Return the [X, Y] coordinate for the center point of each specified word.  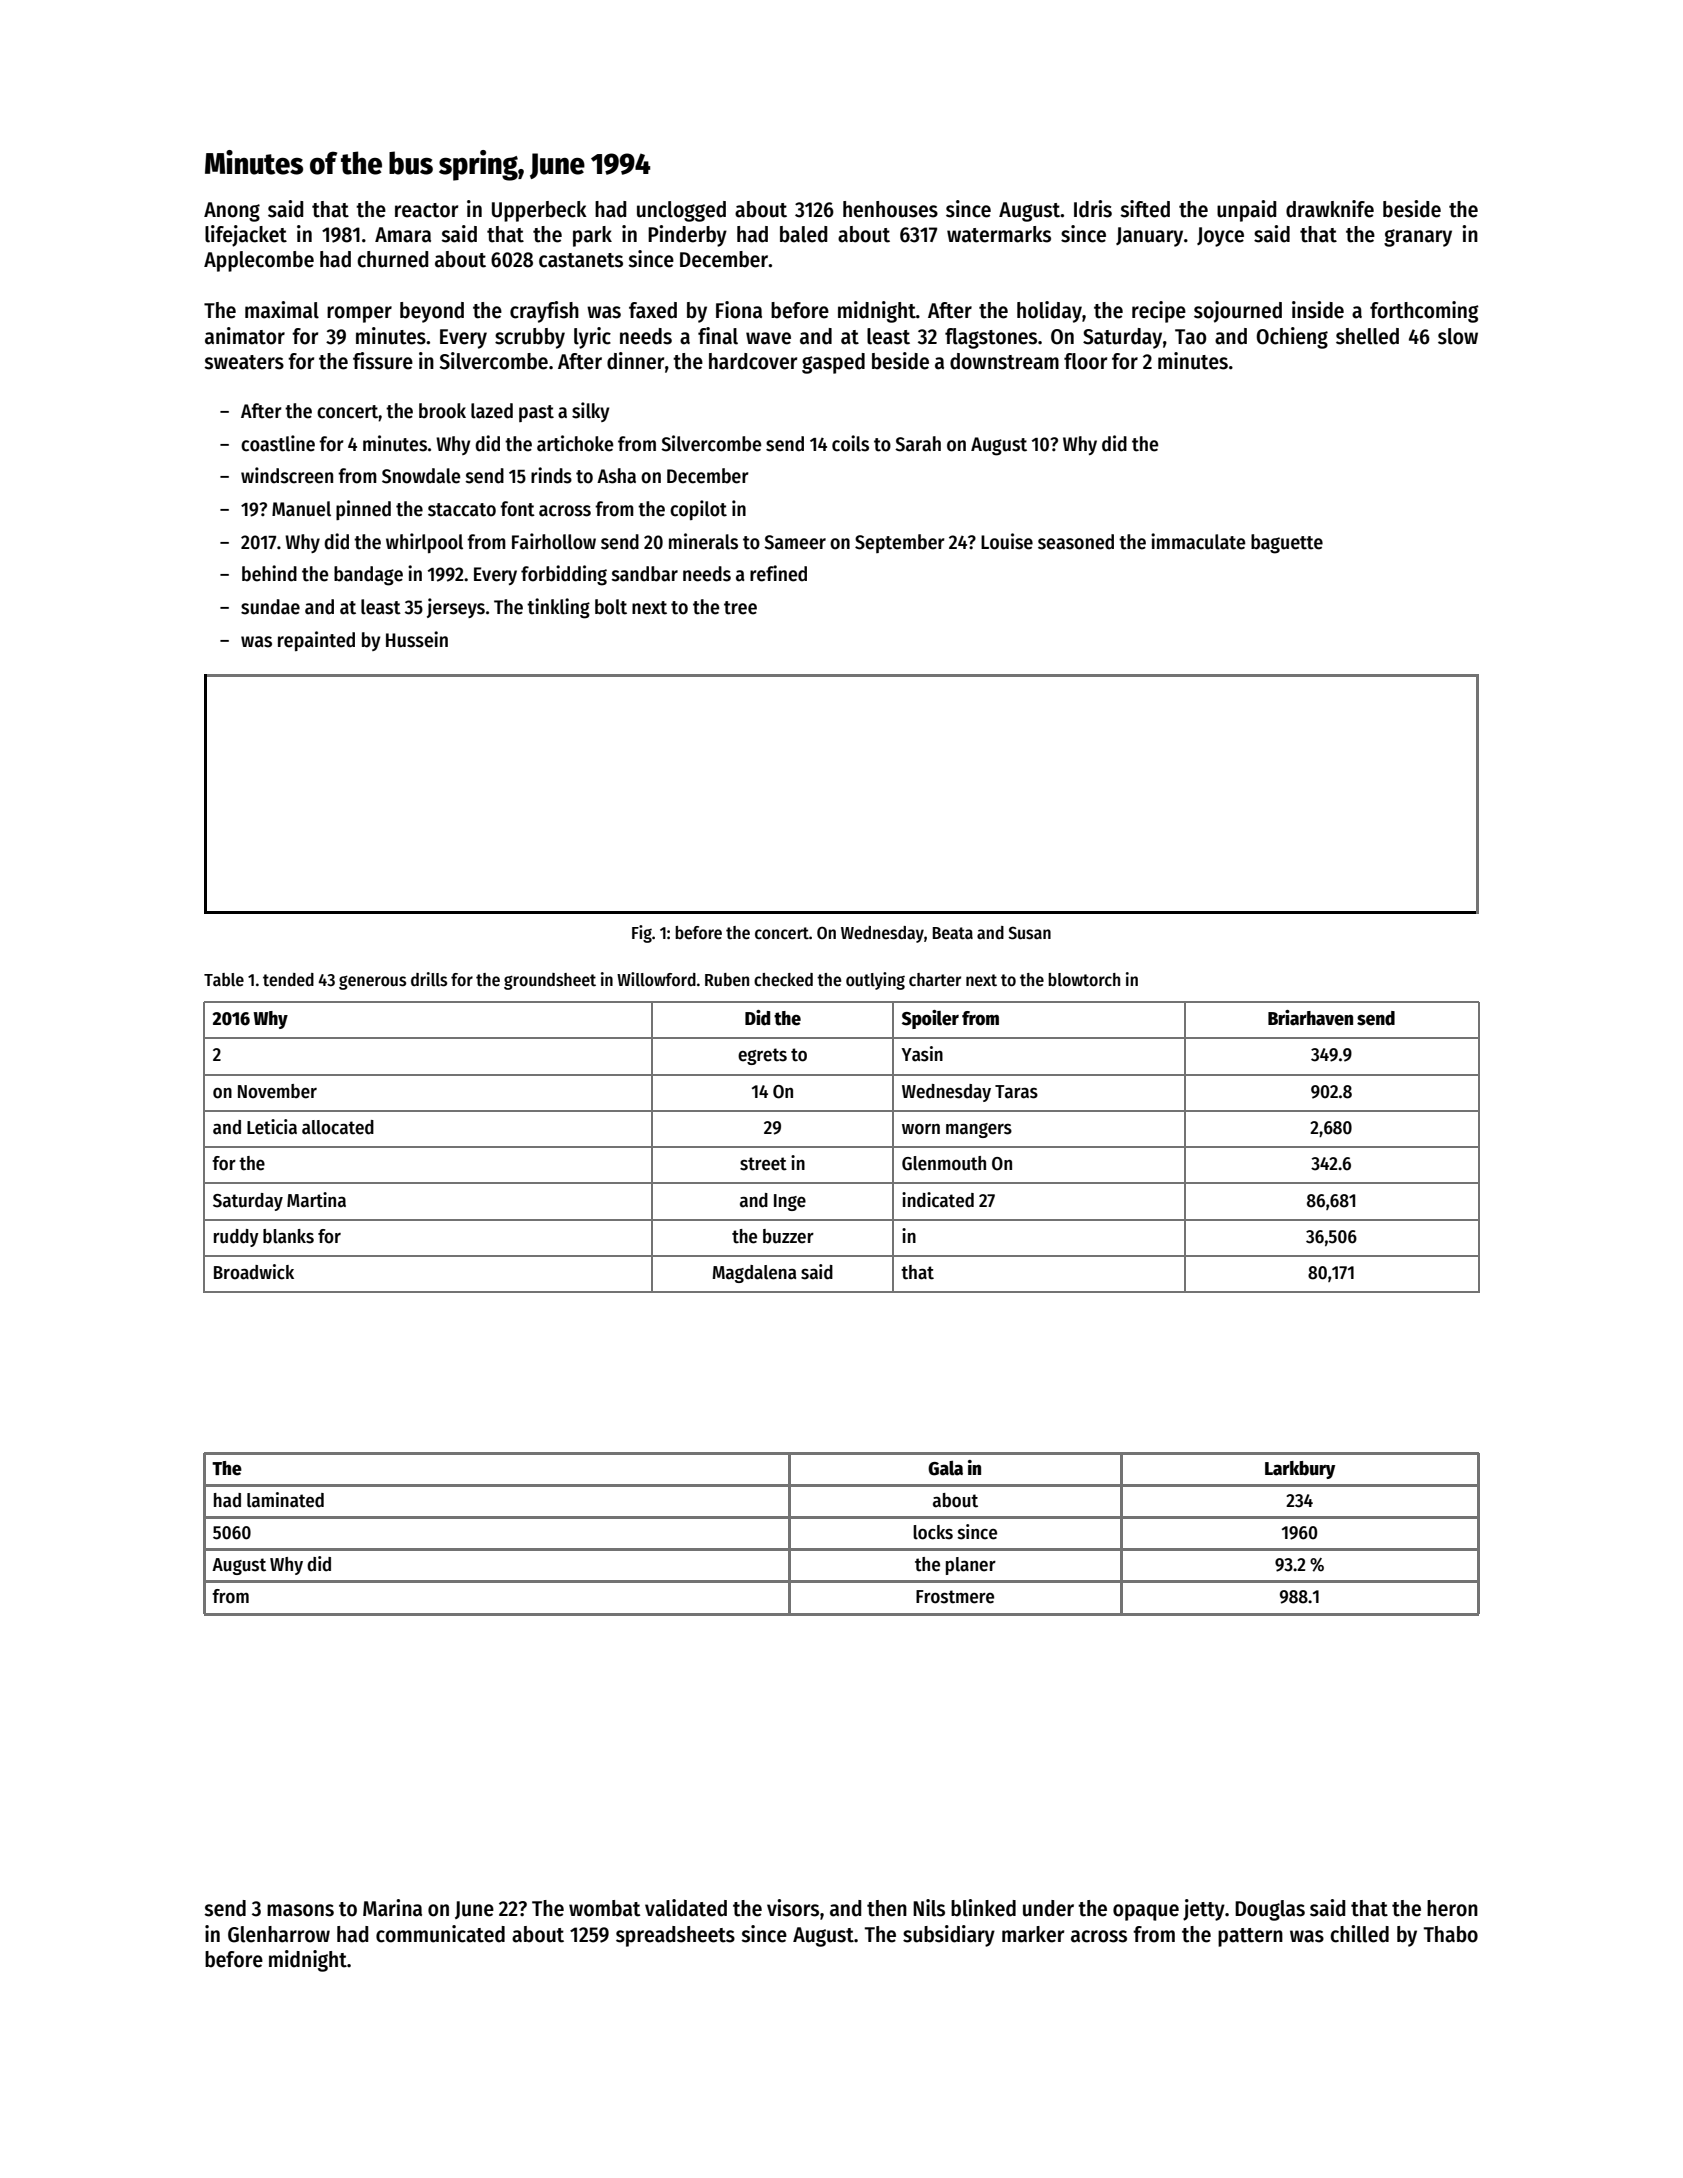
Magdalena [754, 1274]
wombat [605, 1908]
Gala [945, 1468]
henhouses [890, 209]
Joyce [1220, 237]
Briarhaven [1310, 1018]
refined [778, 573]
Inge [790, 1202]
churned [392, 259]
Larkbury [1300, 1470]
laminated [285, 1500]
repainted [316, 641]
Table [224, 979]
